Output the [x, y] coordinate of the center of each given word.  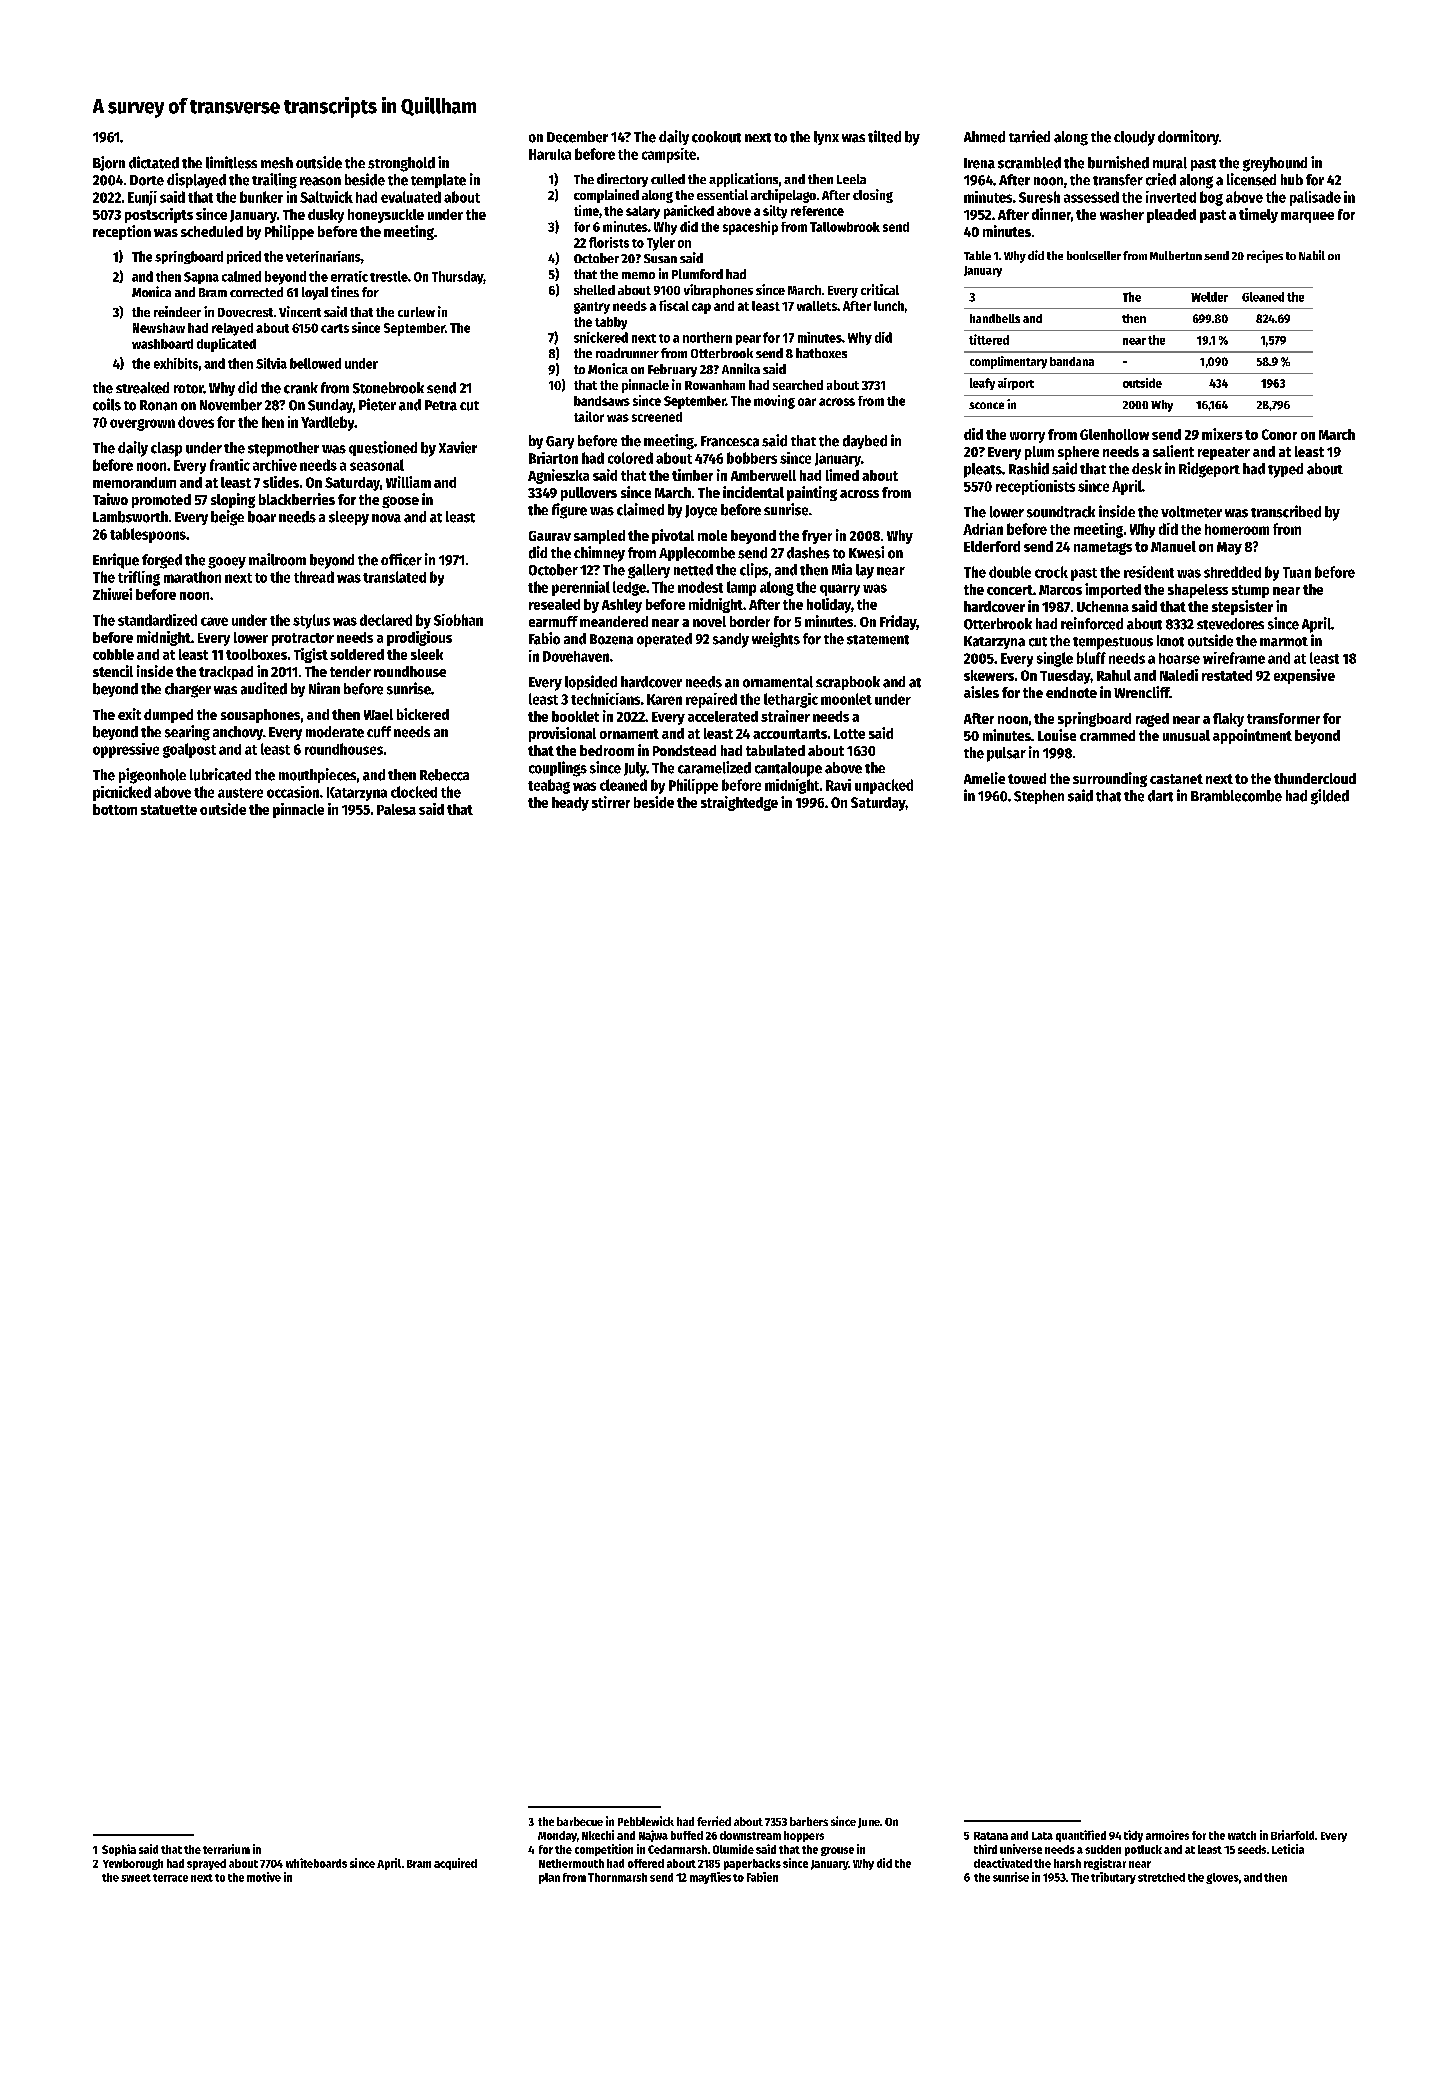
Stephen [1039, 797]
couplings [558, 769]
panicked [689, 212]
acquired [455, 1864]
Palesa [396, 809]
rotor [189, 389]
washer [1122, 214]
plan [549, 1878]
